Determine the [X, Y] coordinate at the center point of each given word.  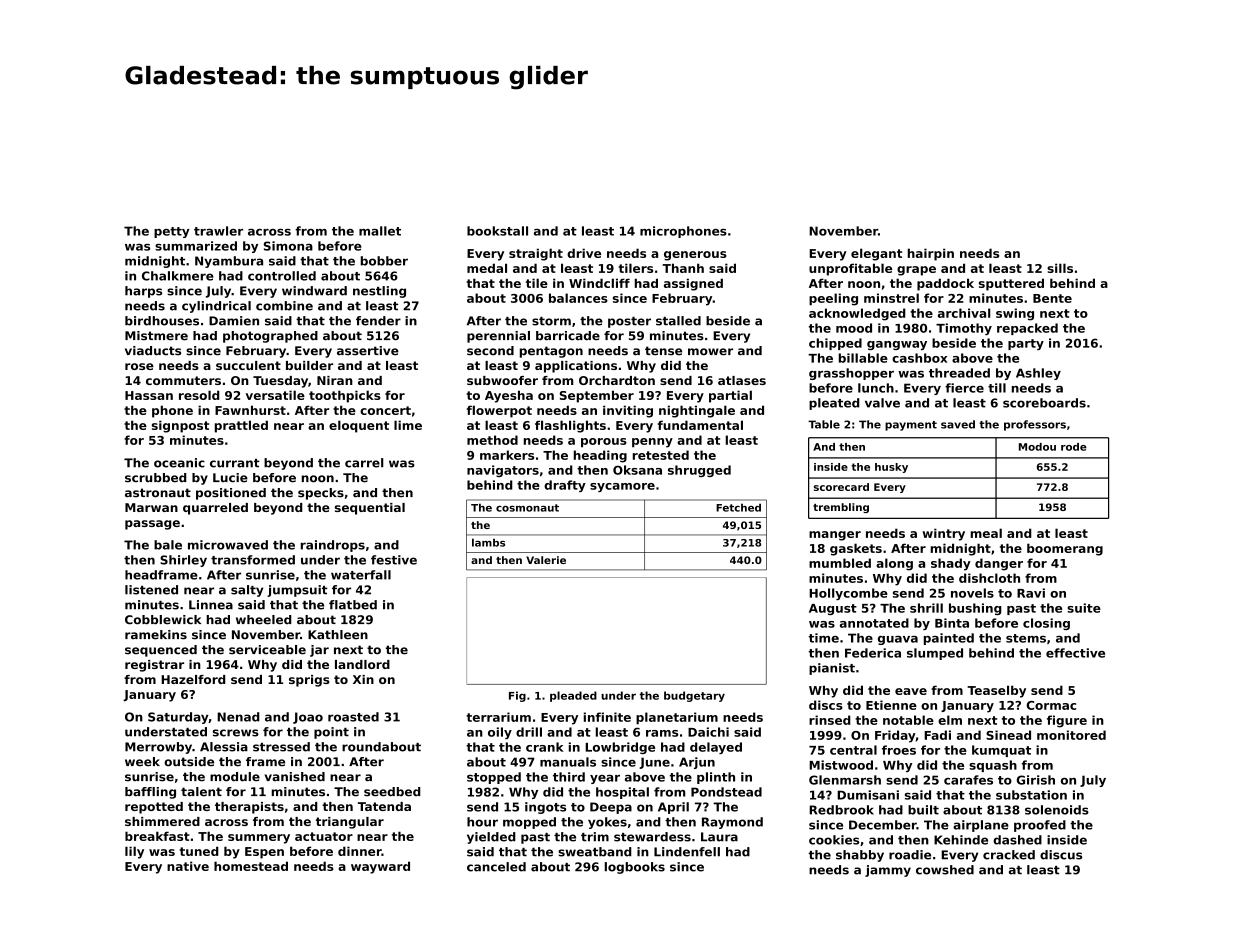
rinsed [830, 720]
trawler [218, 231]
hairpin [931, 254]
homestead [251, 866]
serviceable [267, 650]
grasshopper [851, 374]
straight [536, 254]
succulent [248, 365]
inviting [628, 411]
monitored [1071, 735]
